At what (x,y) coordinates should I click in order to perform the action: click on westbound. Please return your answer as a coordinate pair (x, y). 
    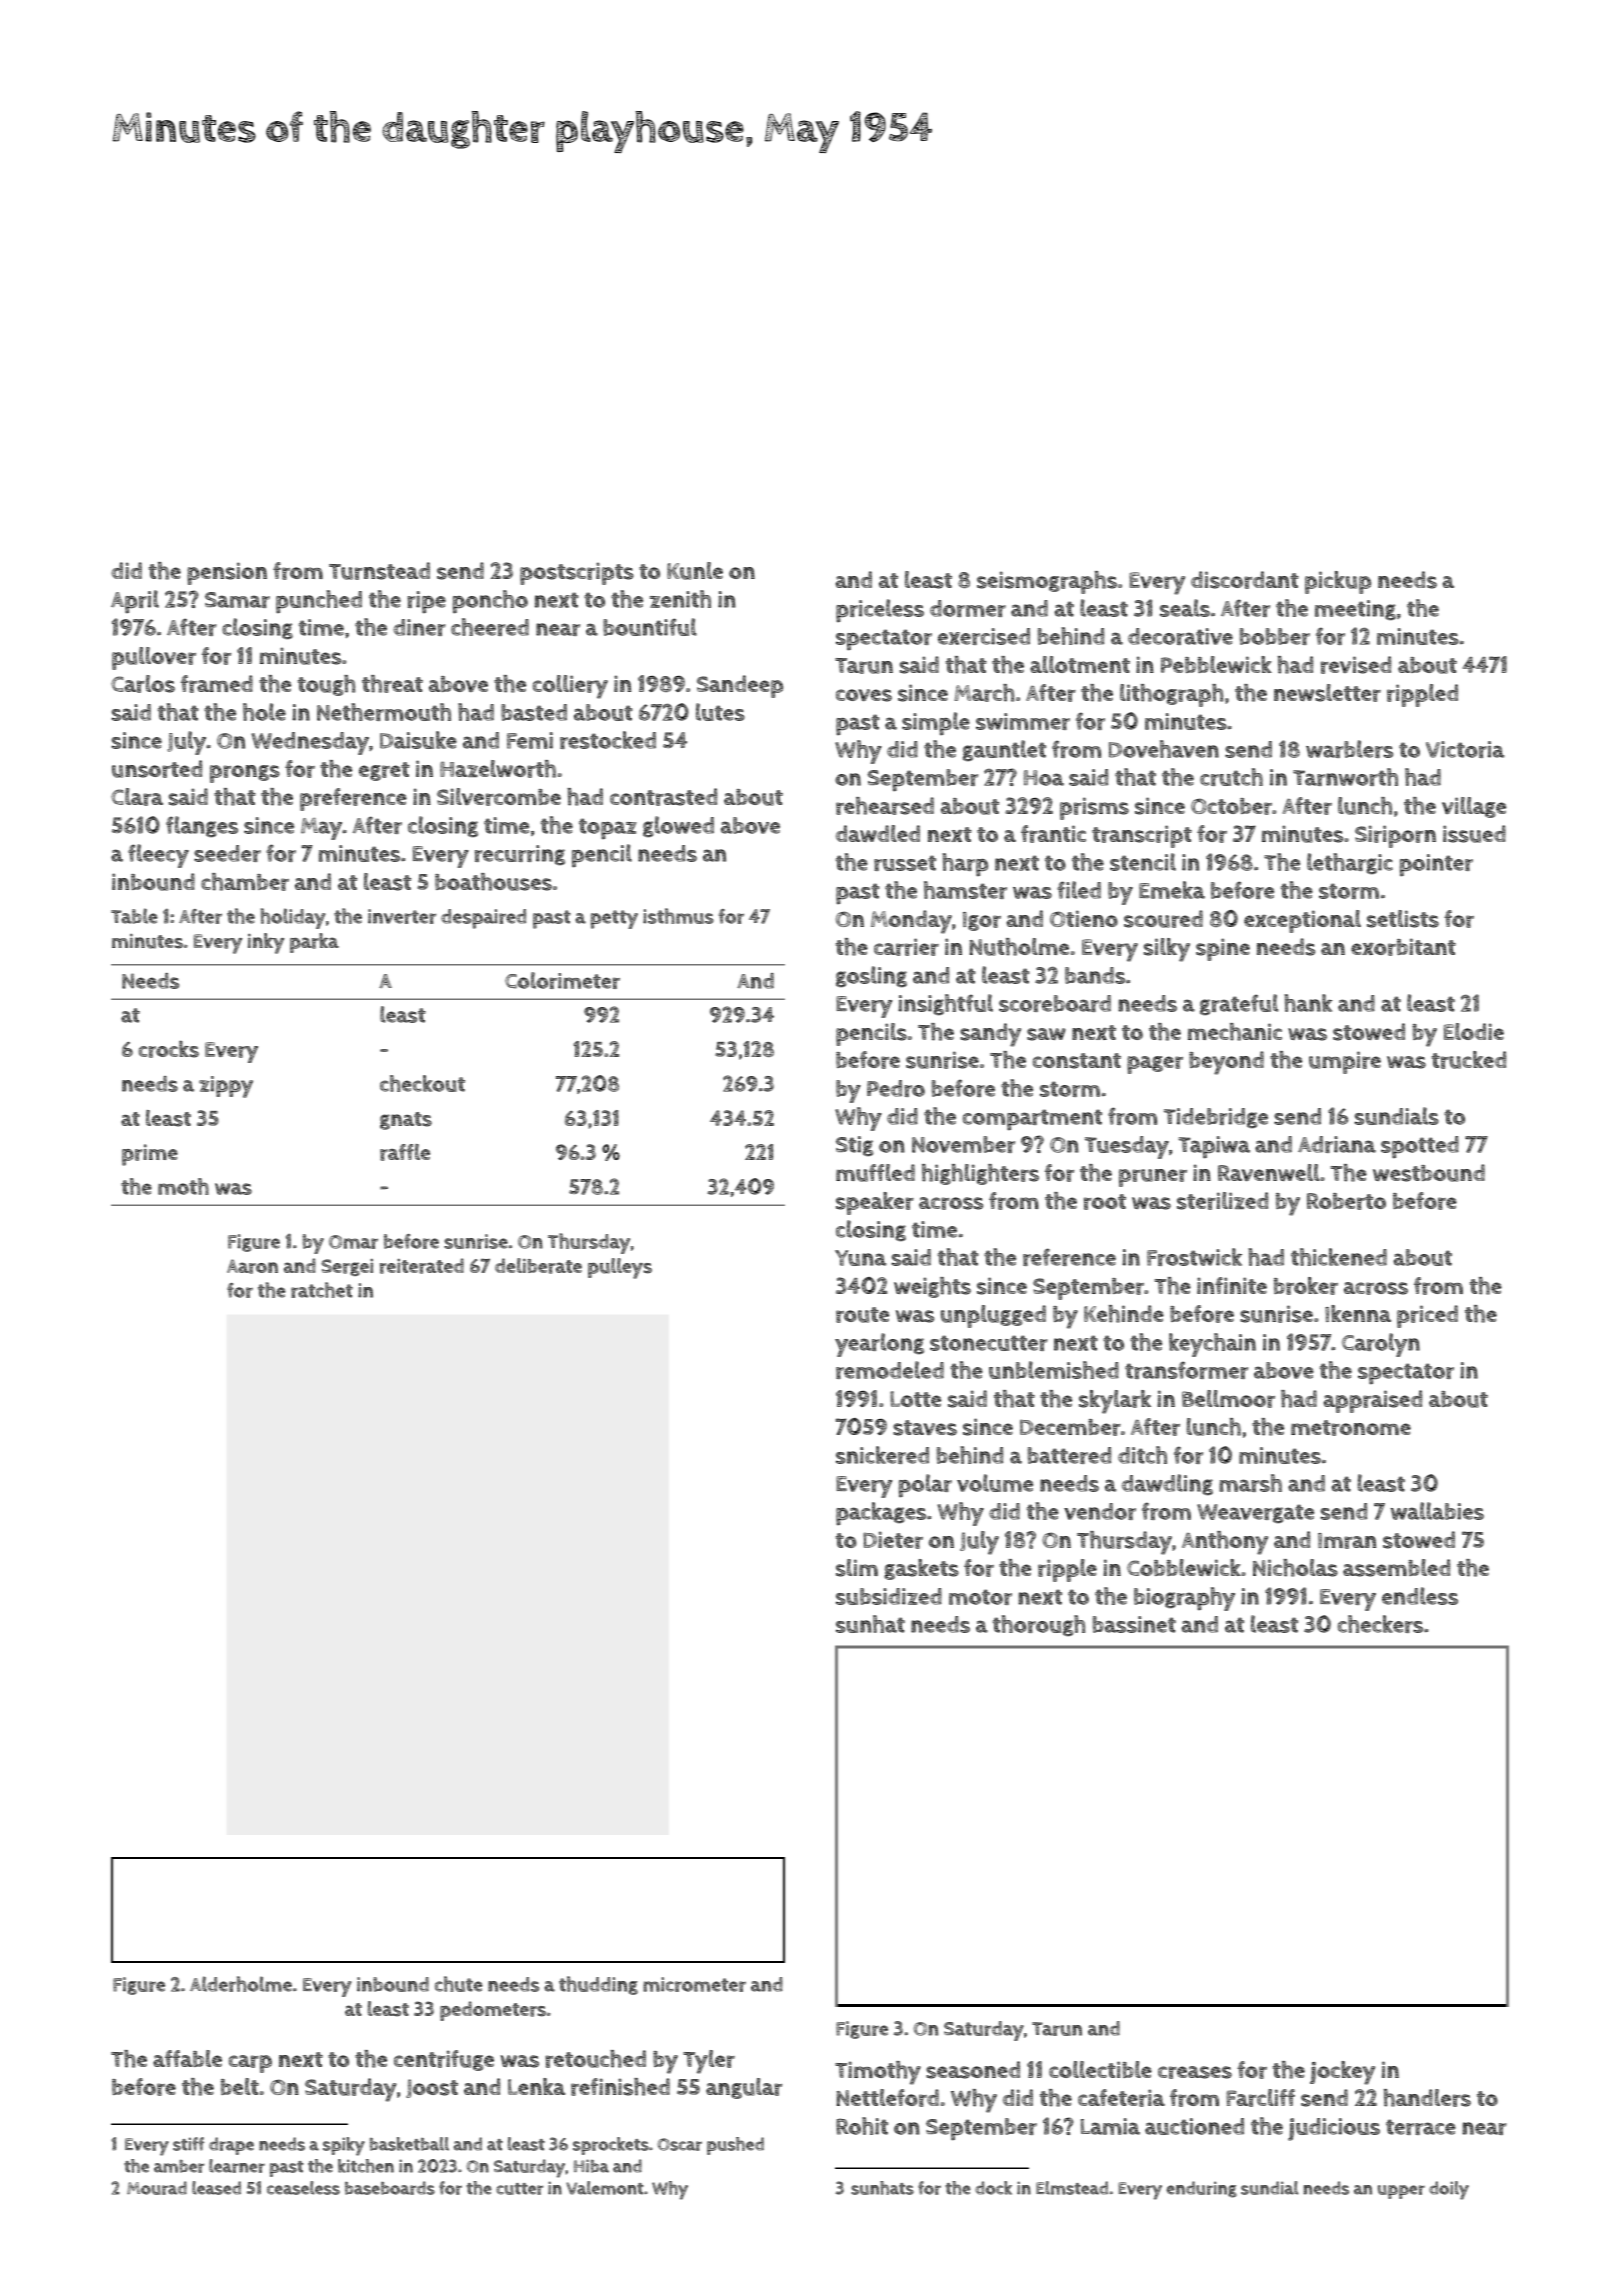
    Looking at the image, I should click on (1429, 1173).
